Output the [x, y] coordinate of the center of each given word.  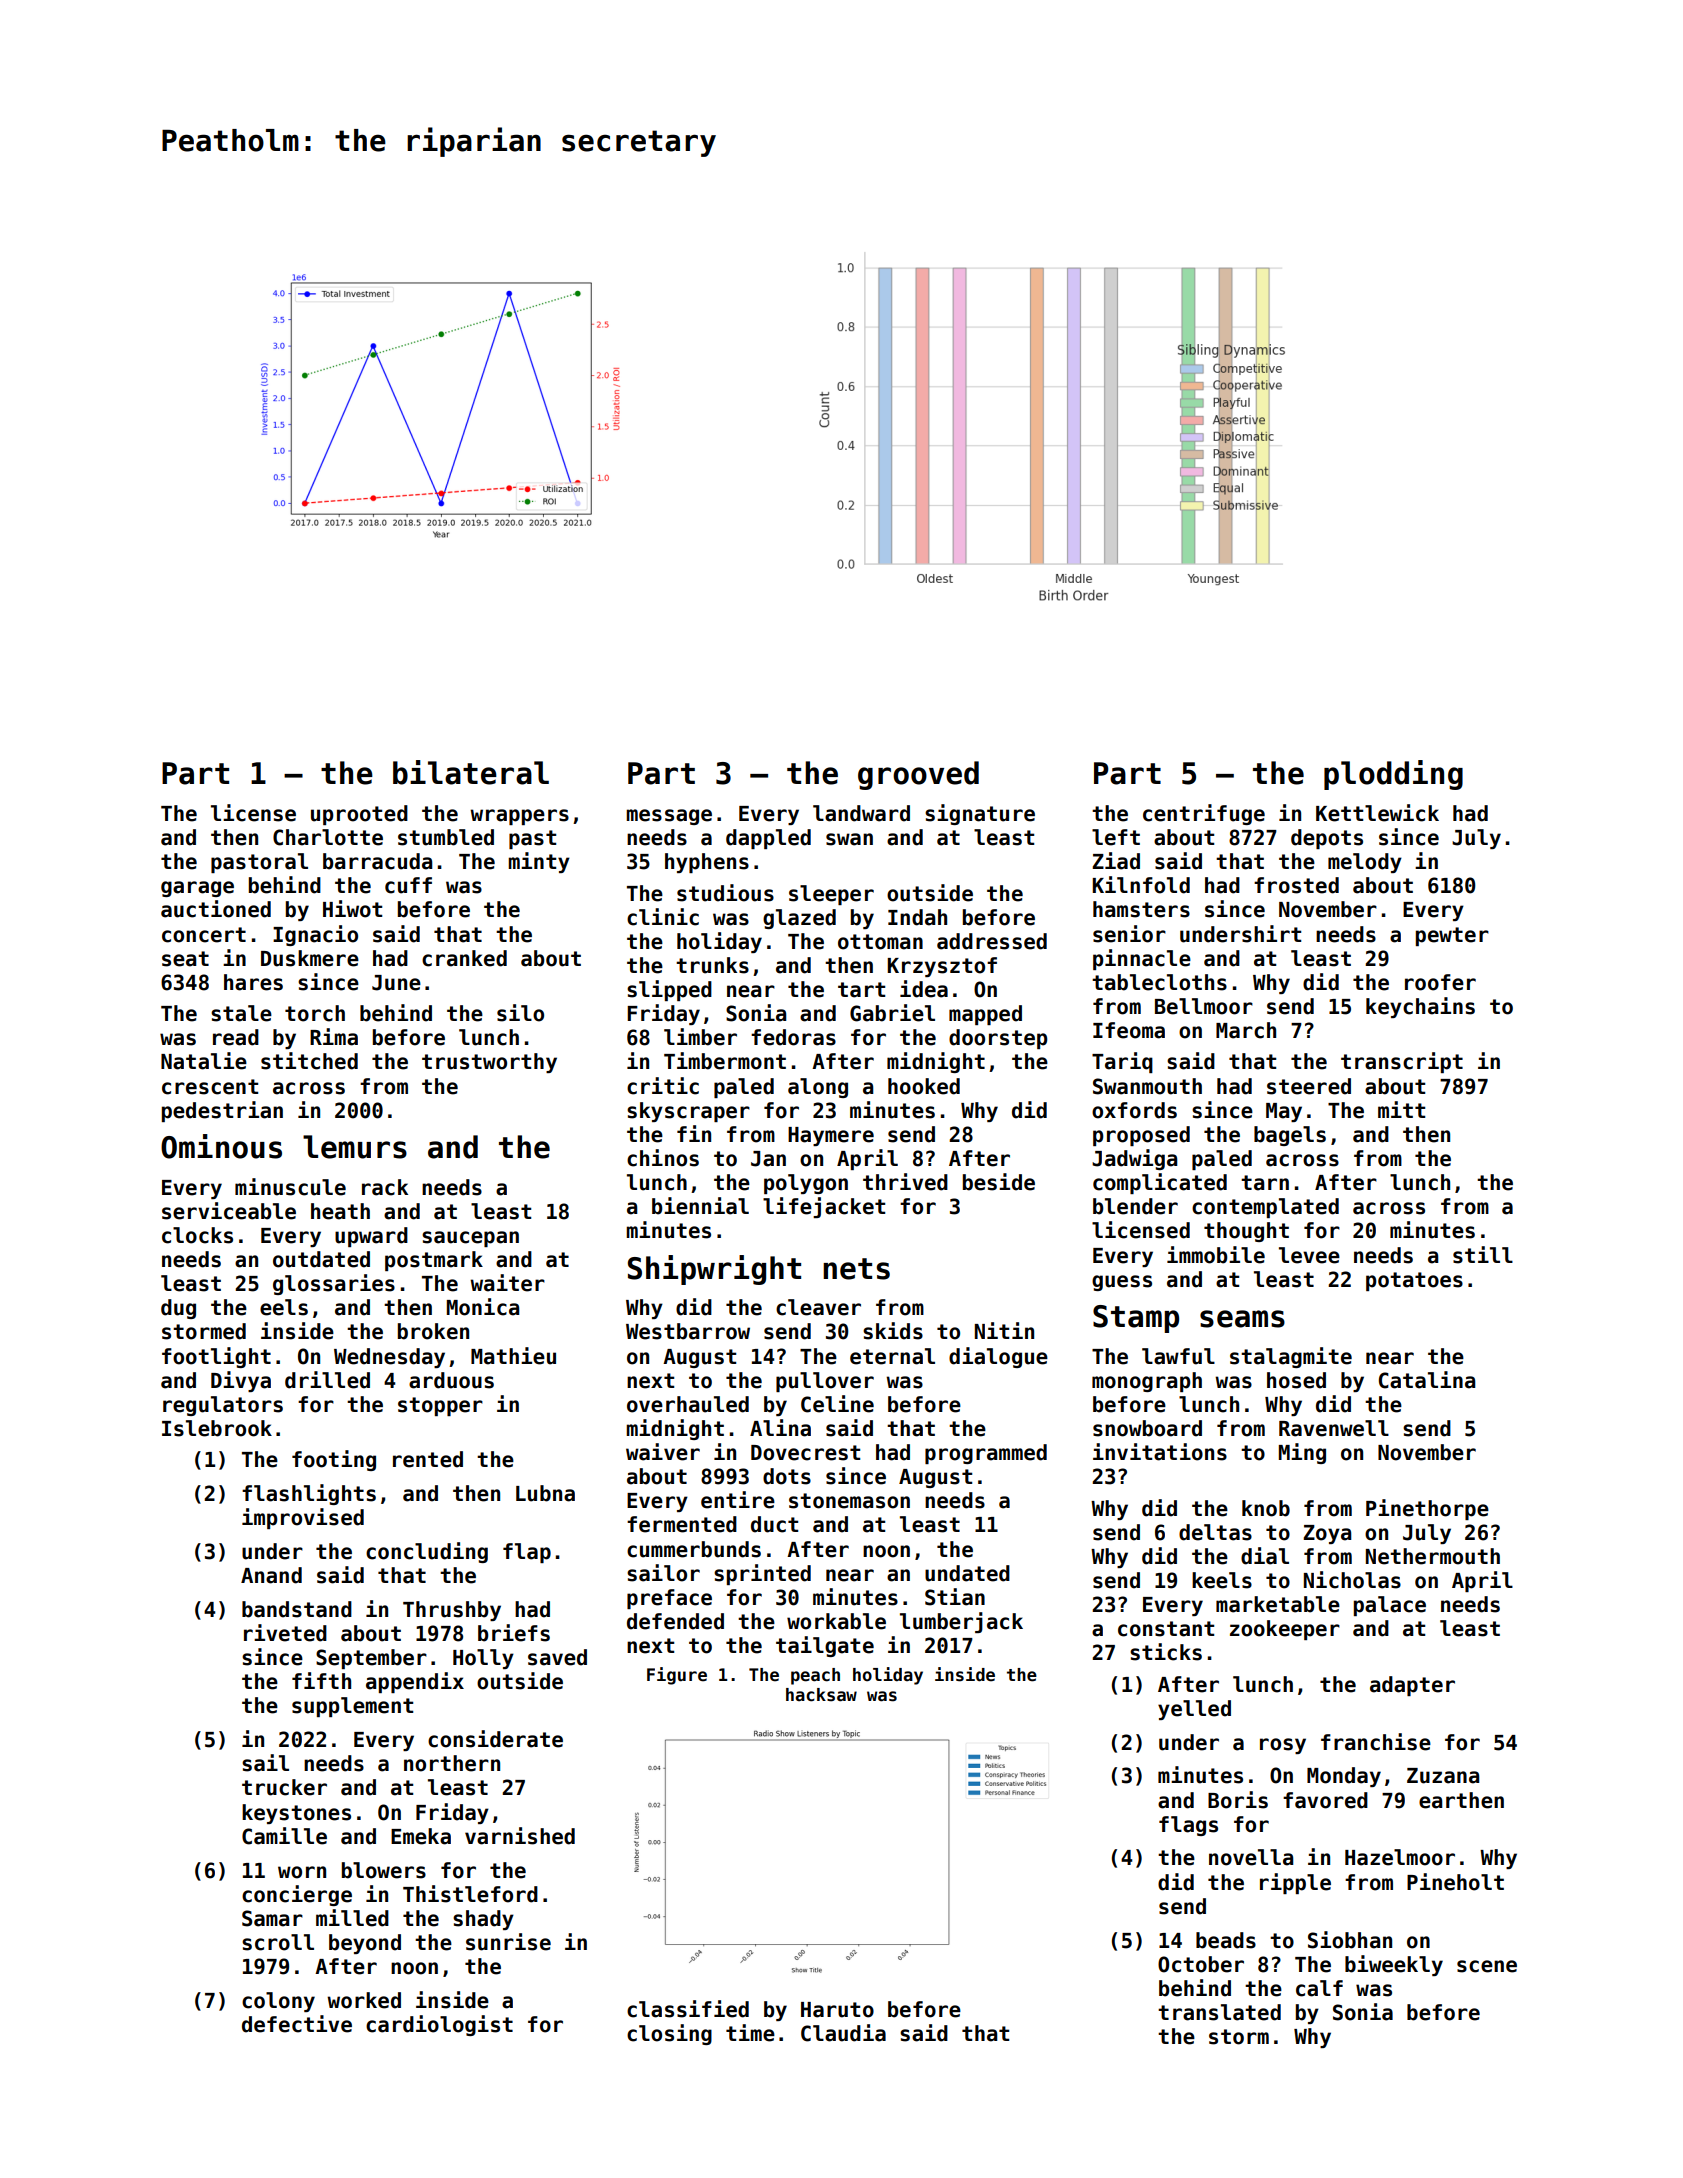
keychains [1420, 1007]
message [669, 817]
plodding [1393, 775]
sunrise [508, 1942]
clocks [197, 1235]
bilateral [471, 772]
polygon [806, 1184]
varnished [520, 1836]
